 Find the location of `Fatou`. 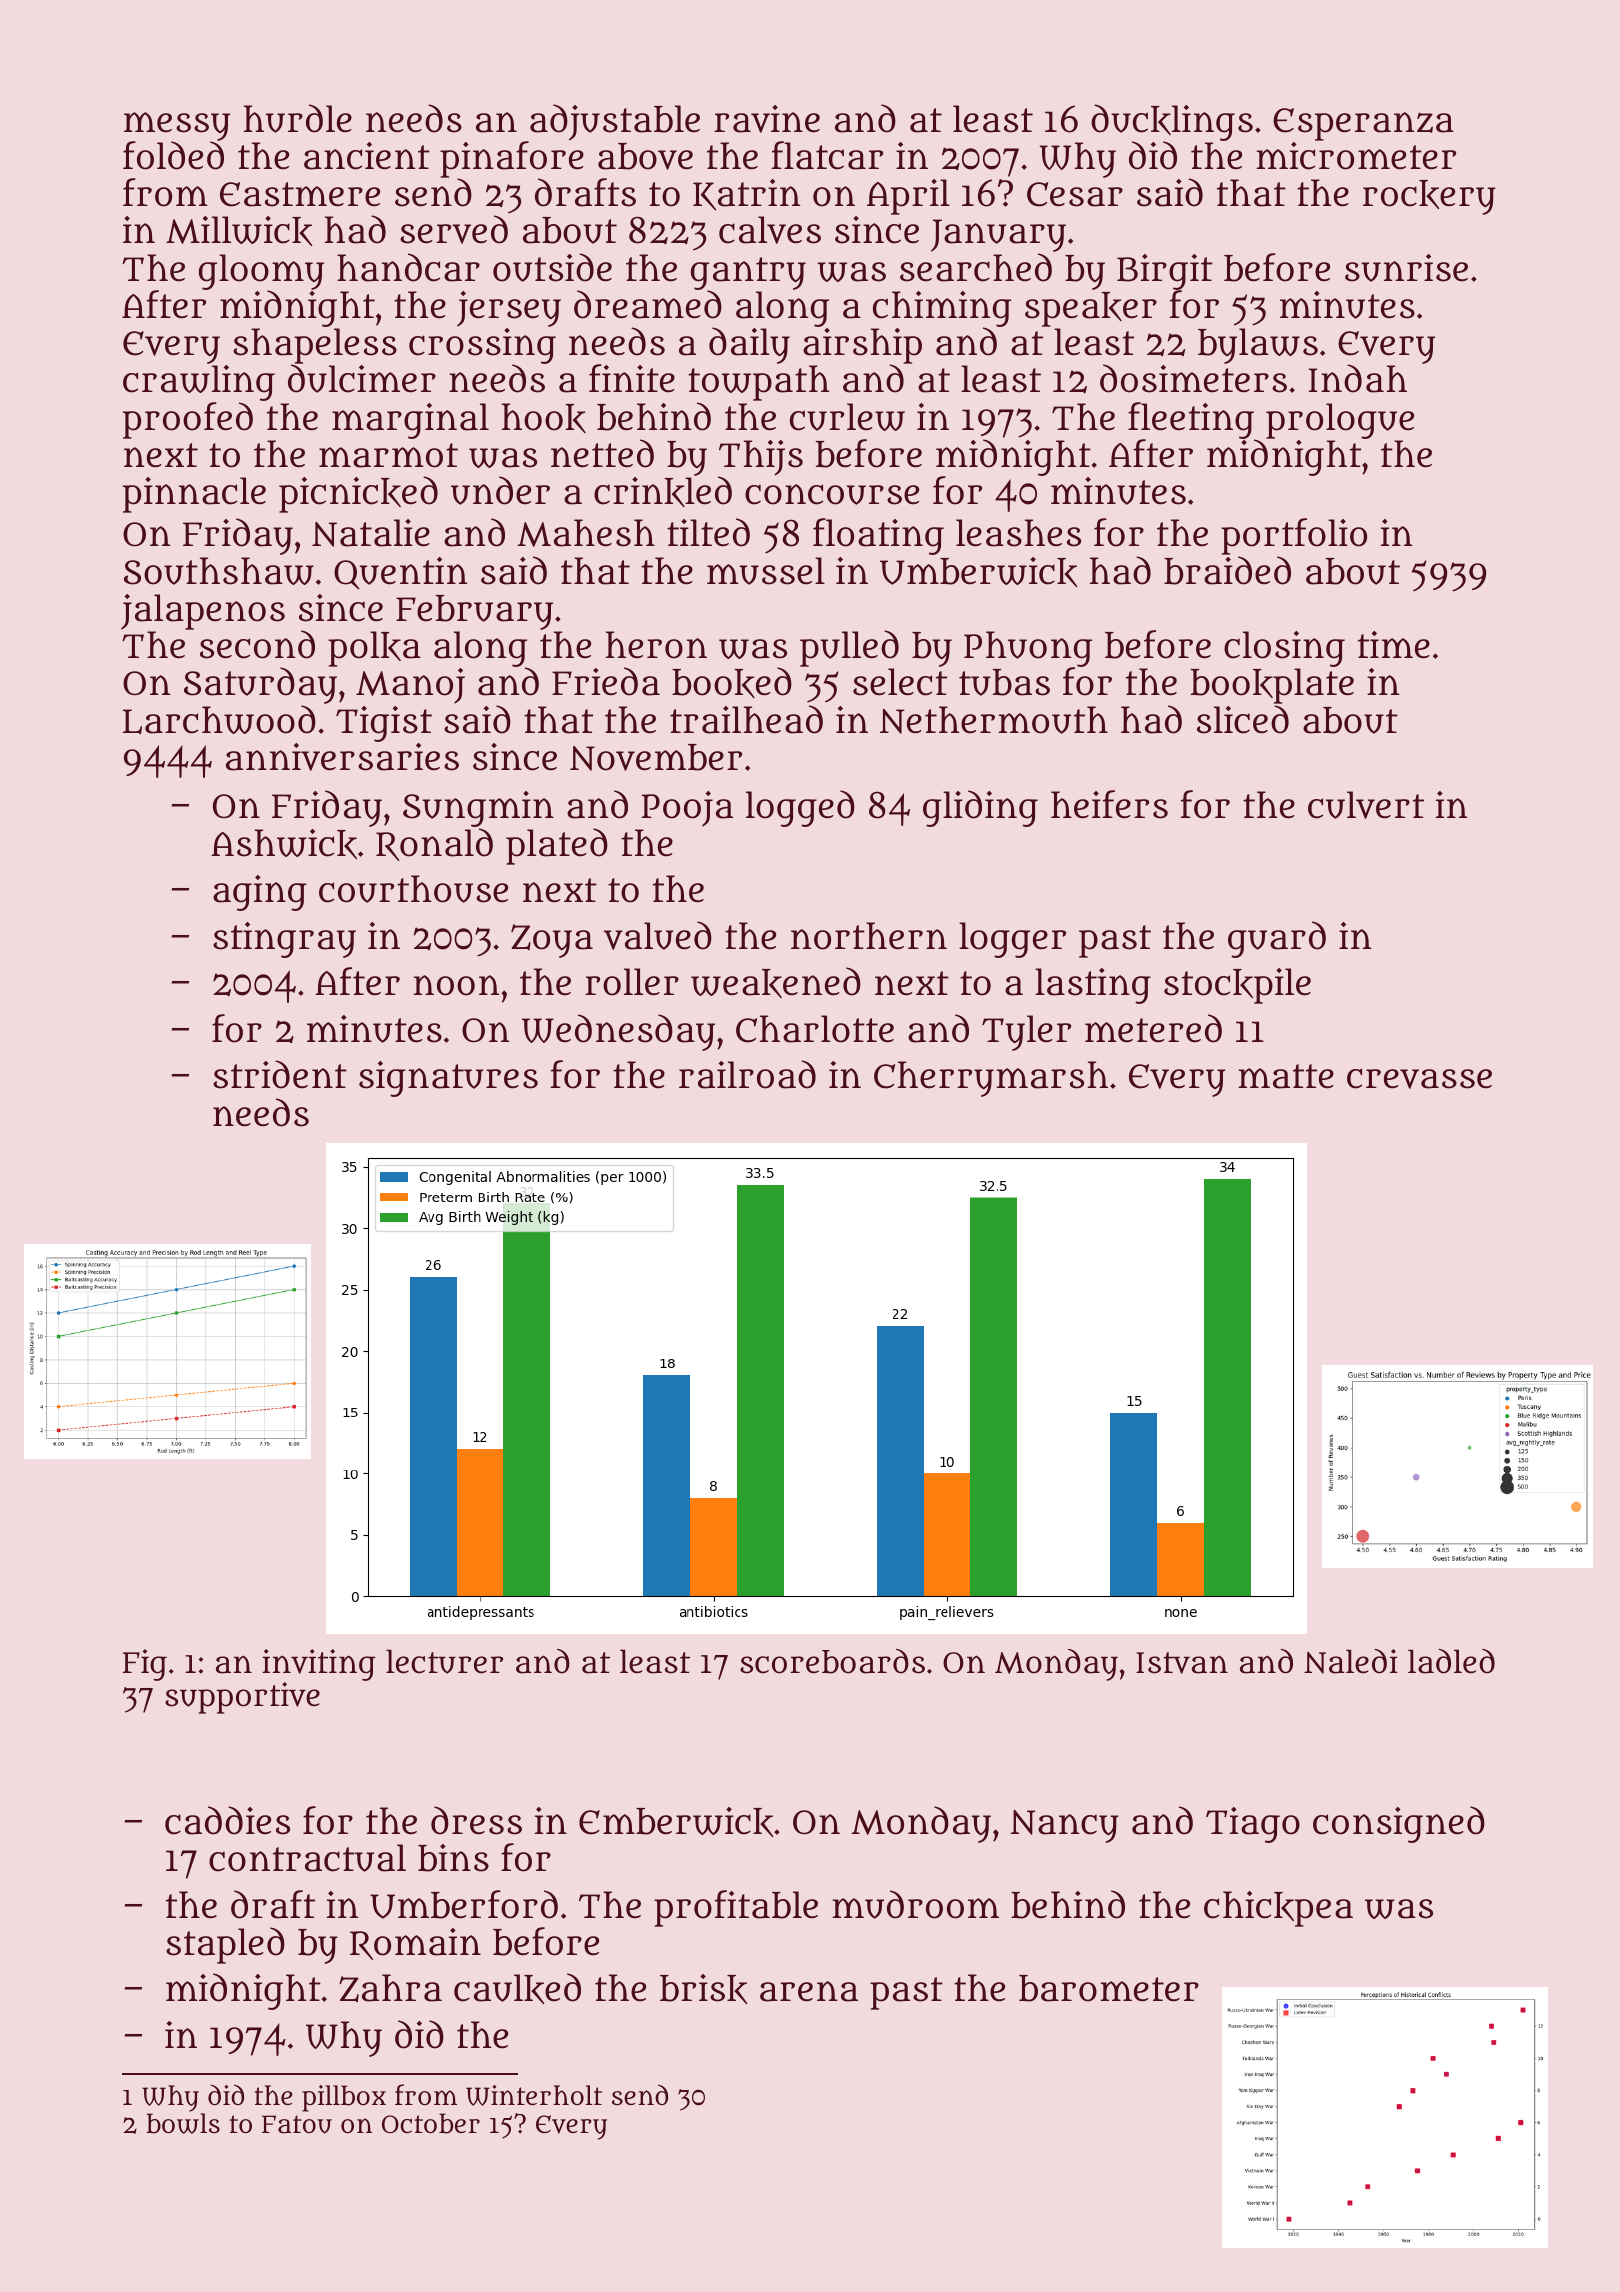

Fatou is located at coordinates (297, 2124).
